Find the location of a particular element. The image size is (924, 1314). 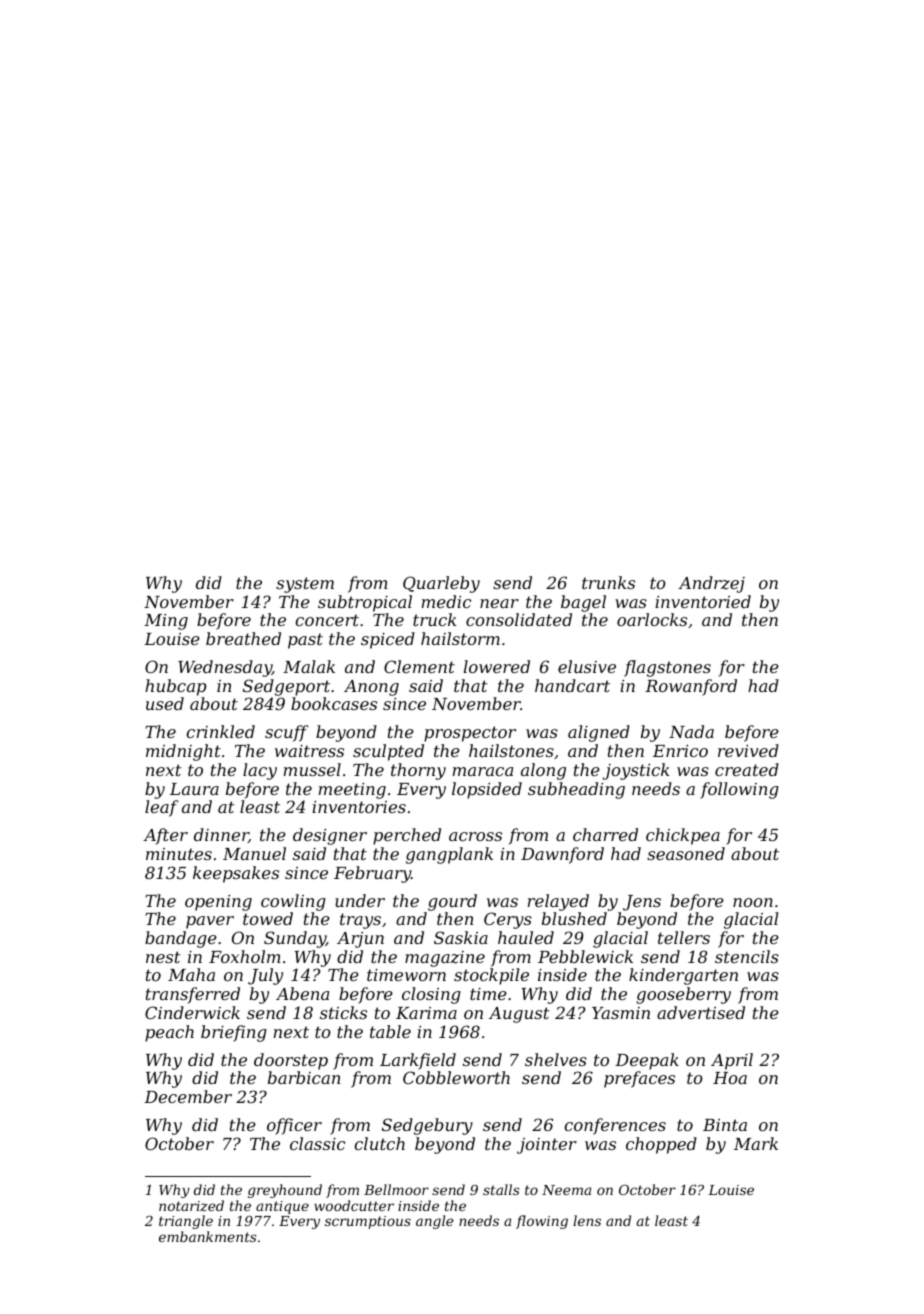

nest is located at coordinates (163, 957).
